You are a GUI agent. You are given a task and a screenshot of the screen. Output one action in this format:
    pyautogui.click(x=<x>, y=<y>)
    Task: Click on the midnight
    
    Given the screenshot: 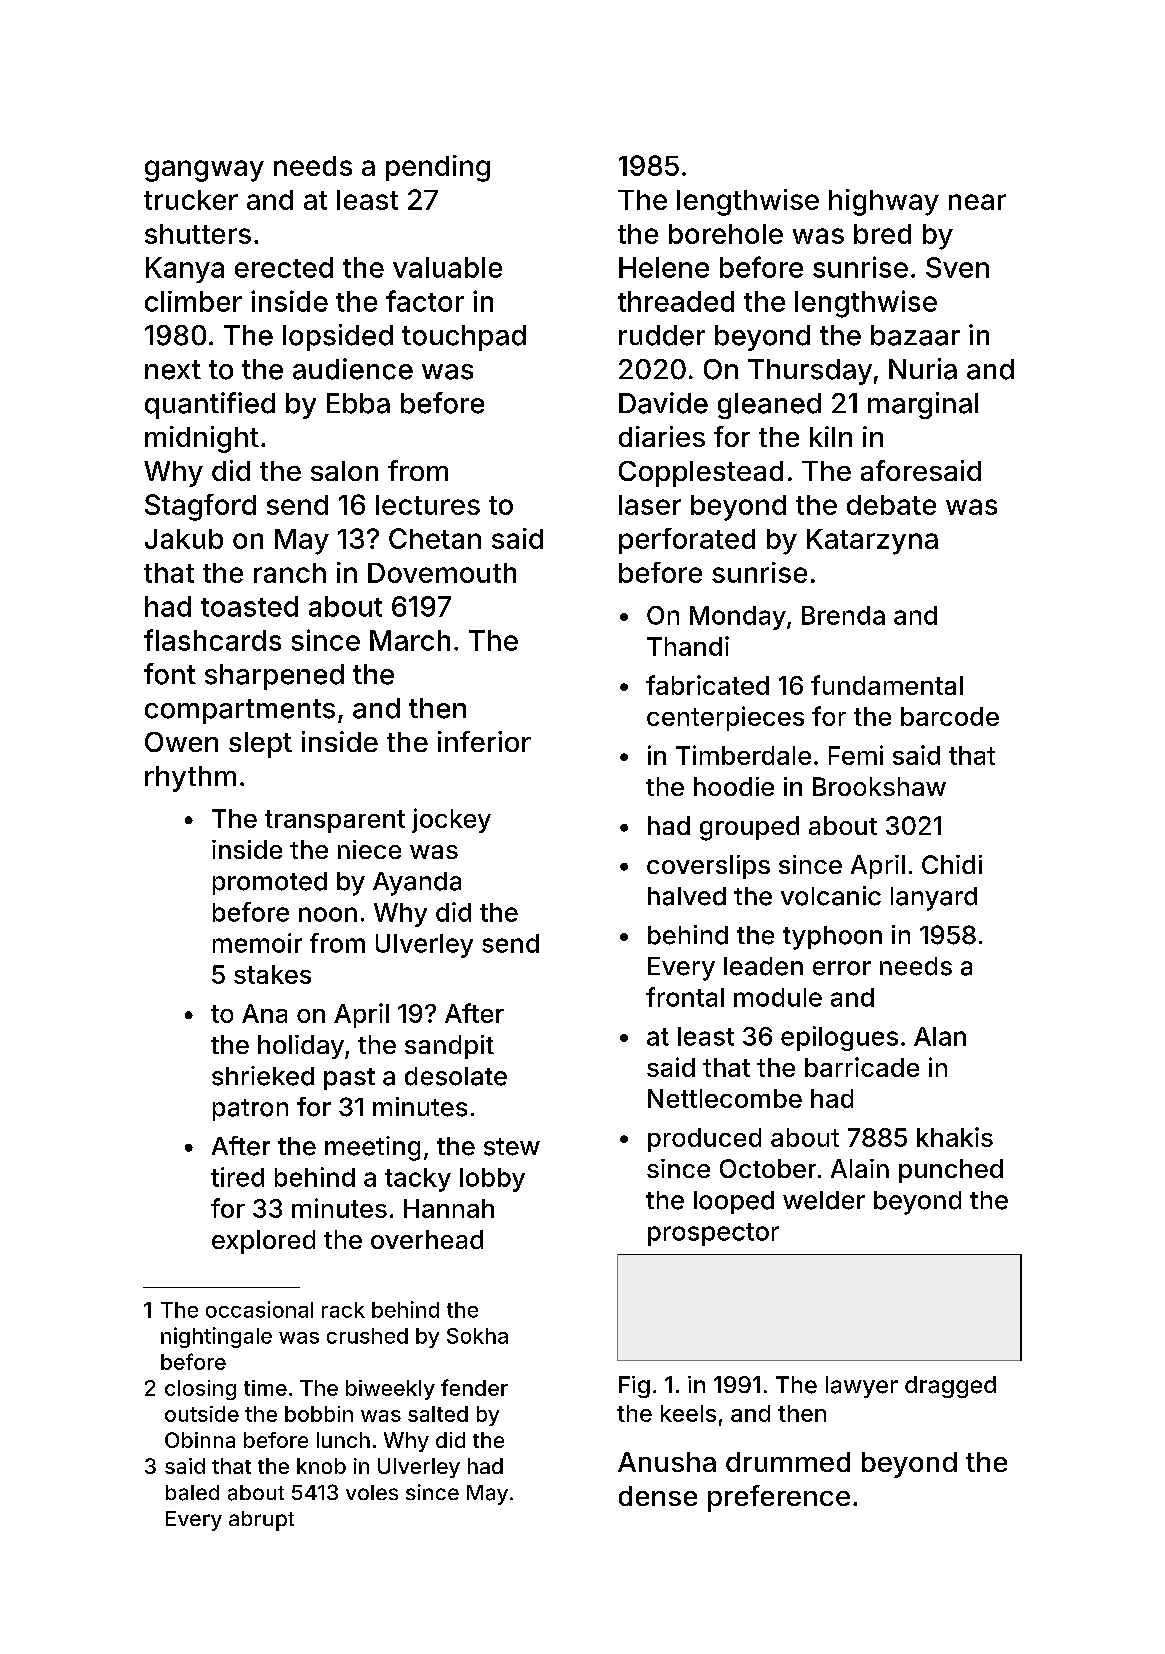 What is the action you would take?
    pyautogui.click(x=202, y=439)
